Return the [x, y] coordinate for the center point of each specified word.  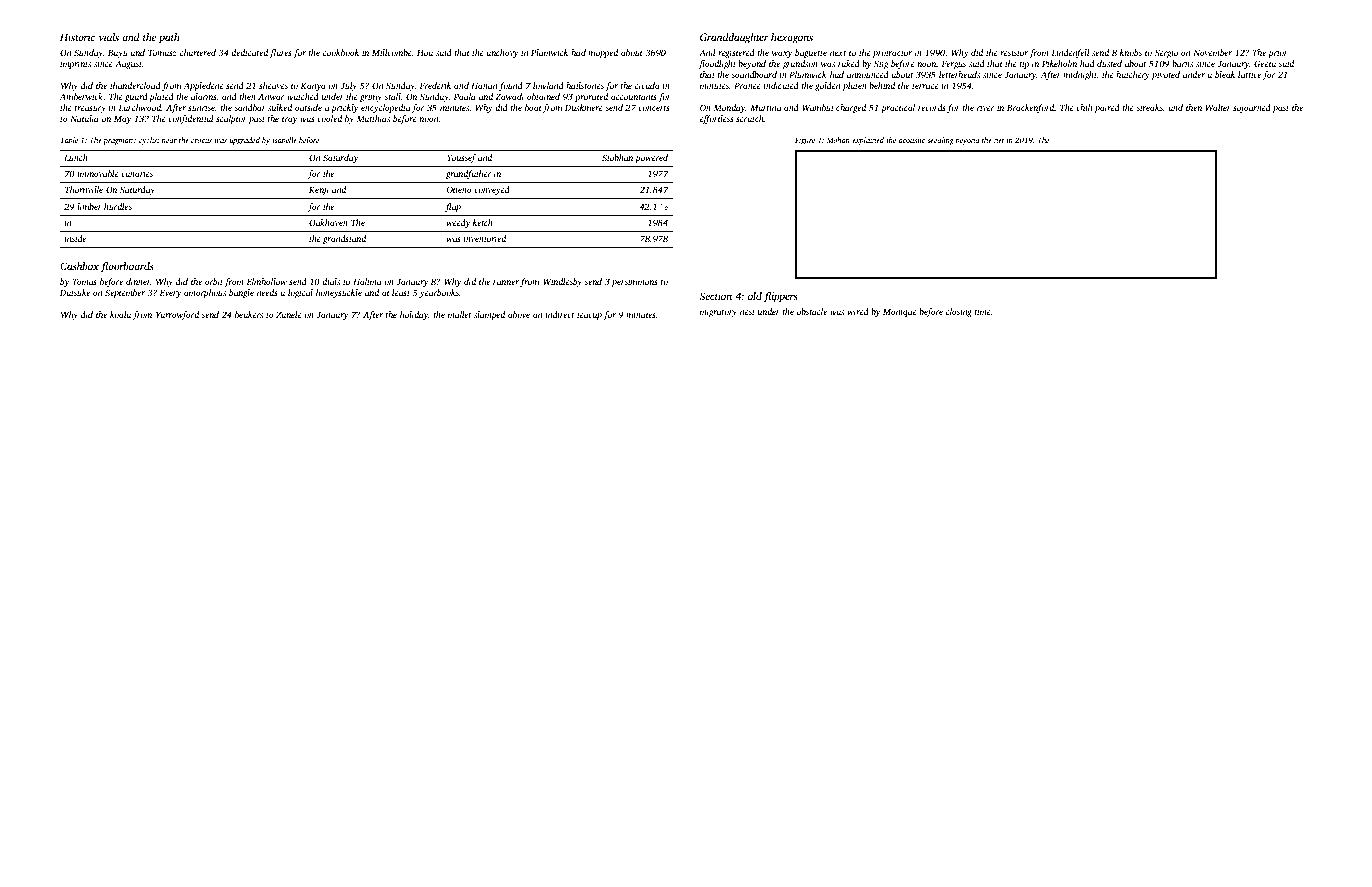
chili [1084, 107]
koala [120, 314]
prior [1278, 53]
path [169, 38]
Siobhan [617, 157]
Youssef [461, 158]
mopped [603, 53]
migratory [718, 312]
